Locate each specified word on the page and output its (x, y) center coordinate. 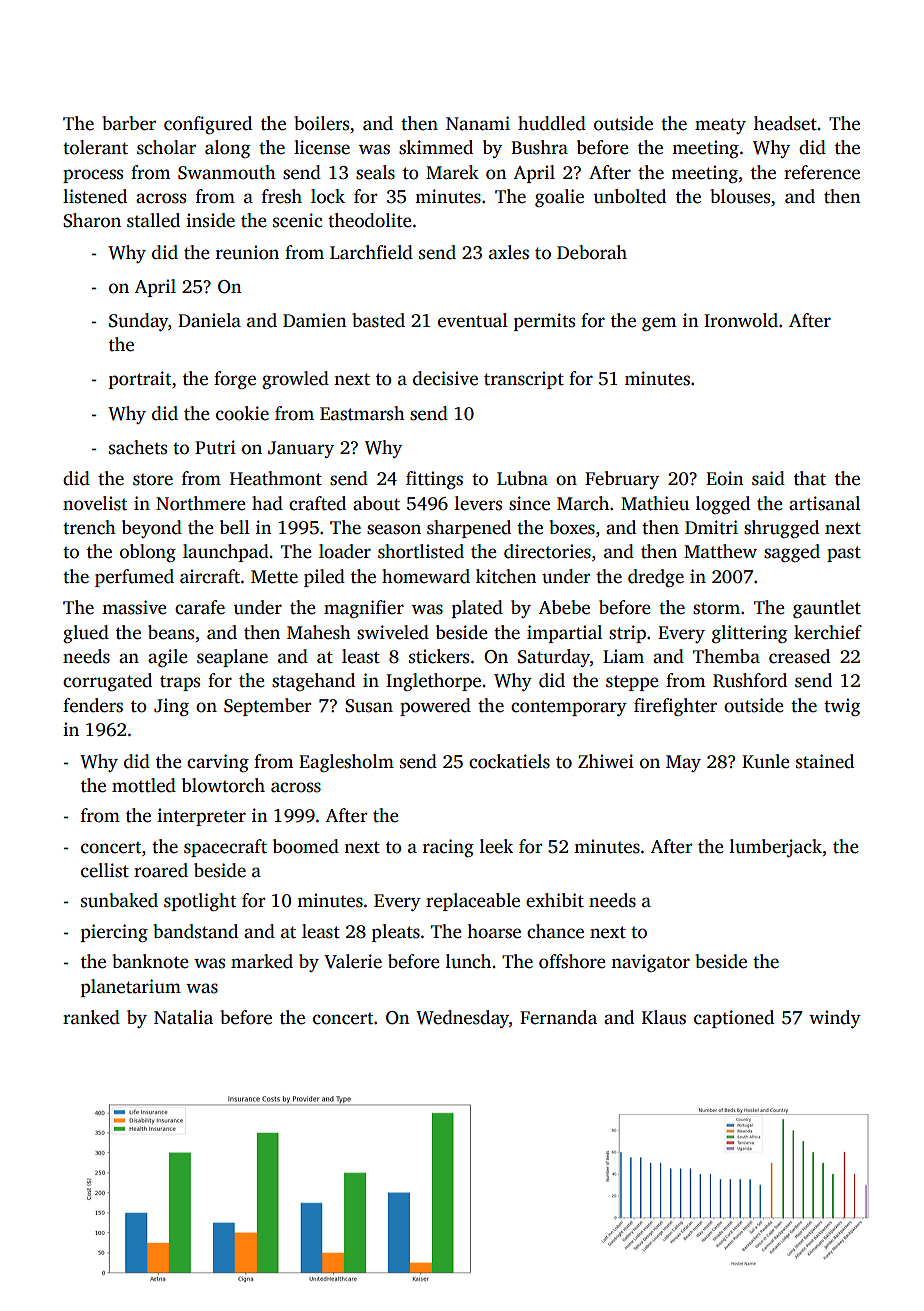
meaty (720, 126)
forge (235, 380)
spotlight (200, 902)
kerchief (828, 632)
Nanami (478, 123)
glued (86, 634)
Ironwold (741, 320)
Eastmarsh (362, 413)
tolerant (95, 147)
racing (448, 848)
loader (345, 551)
